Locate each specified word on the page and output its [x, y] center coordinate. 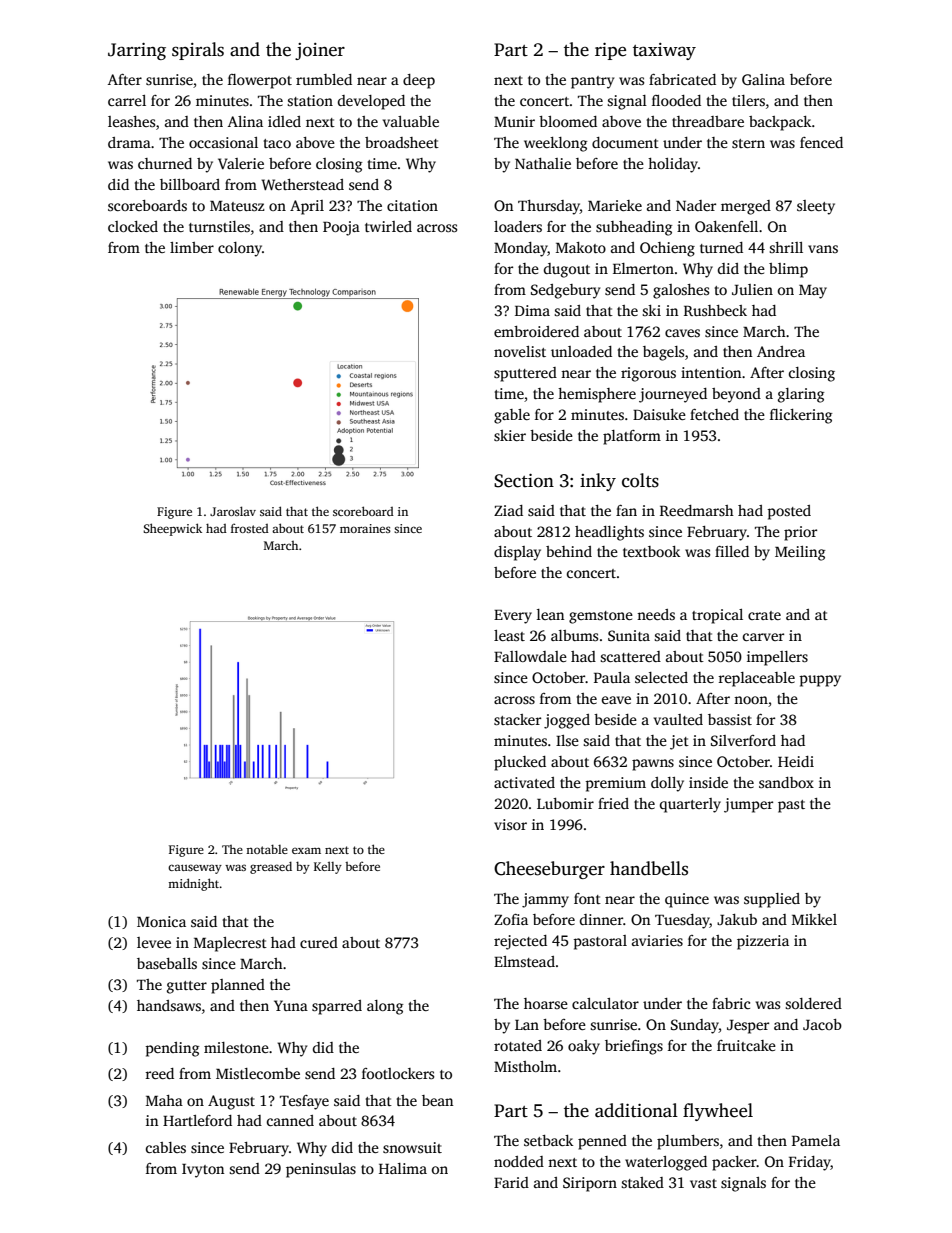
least [509, 635]
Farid [511, 1182]
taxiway [664, 51]
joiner [320, 51]
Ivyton [203, 1171]
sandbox [786, 782]
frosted [250, 528]
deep [419, 81]
